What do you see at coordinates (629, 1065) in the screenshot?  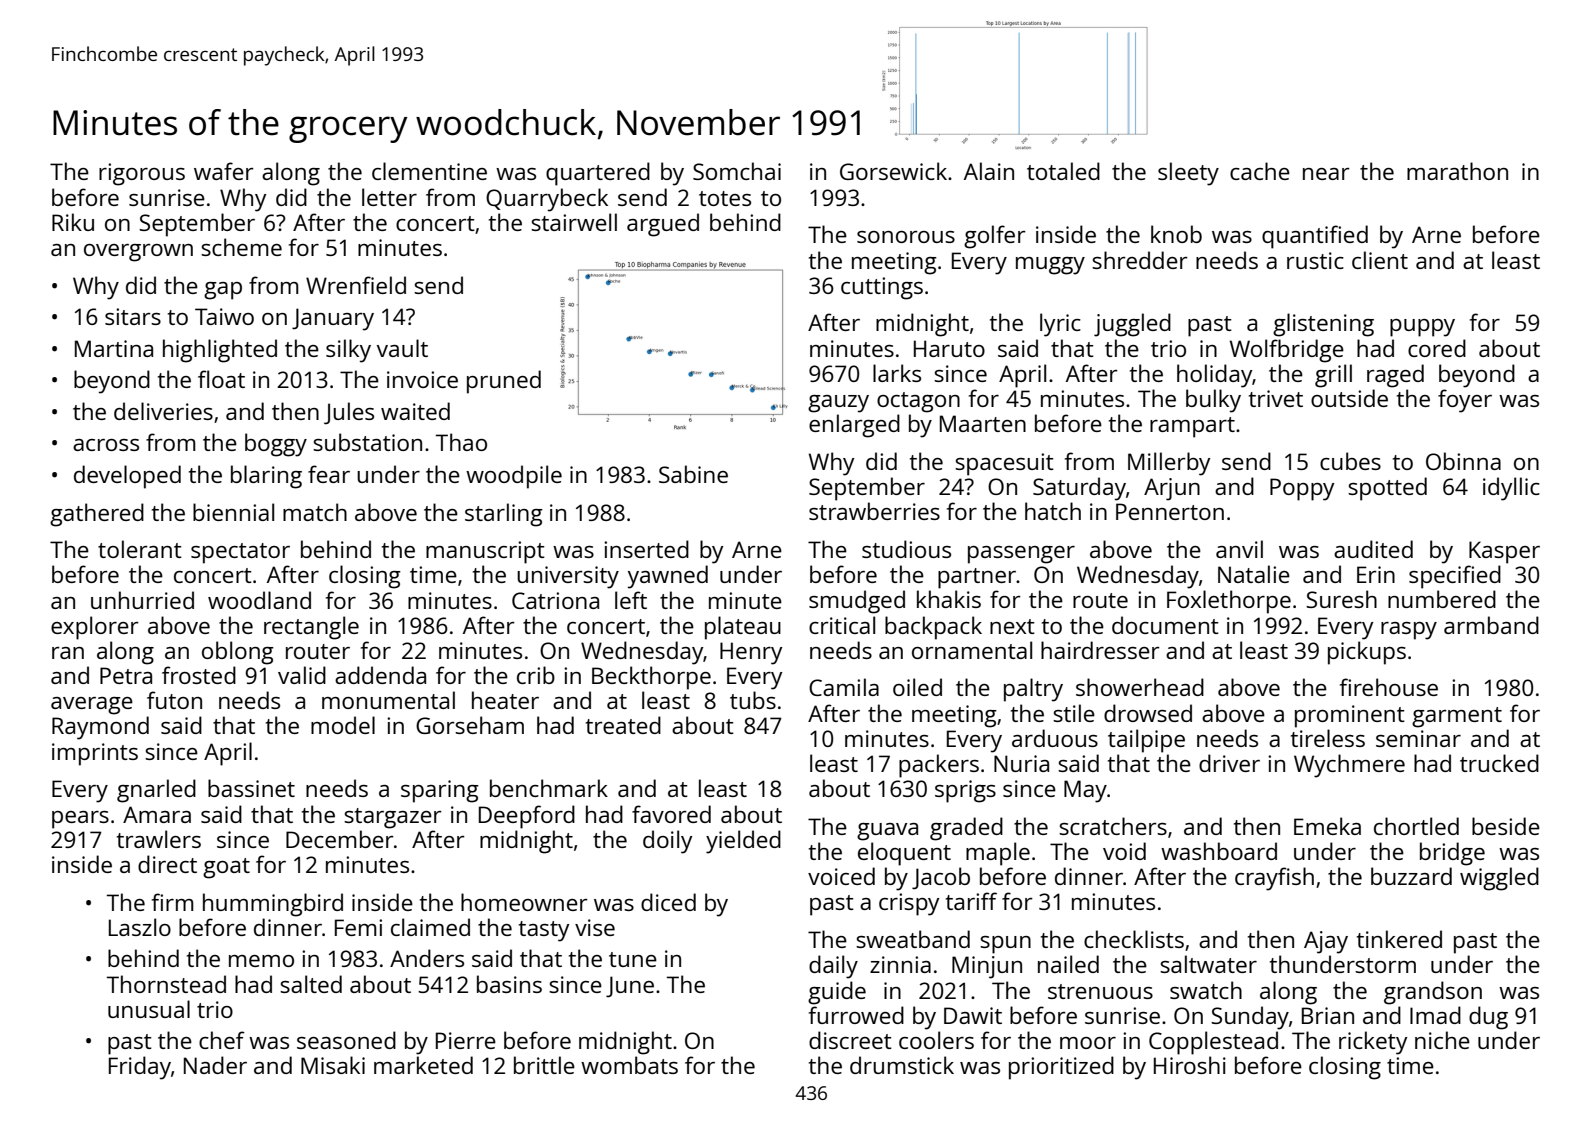 I see `wombats` at bounding box center [629, 1065].
